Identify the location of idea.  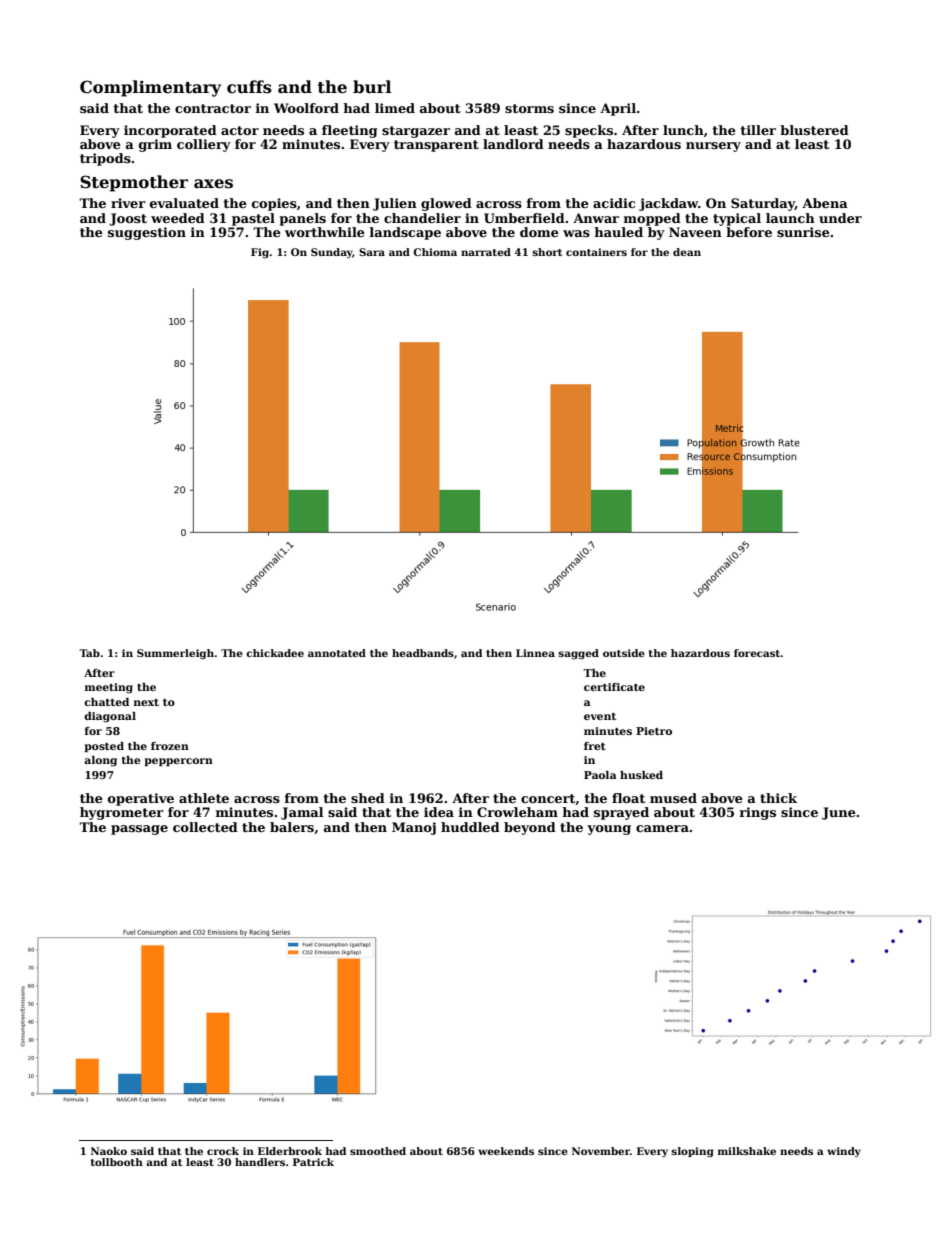
(439, 812).
